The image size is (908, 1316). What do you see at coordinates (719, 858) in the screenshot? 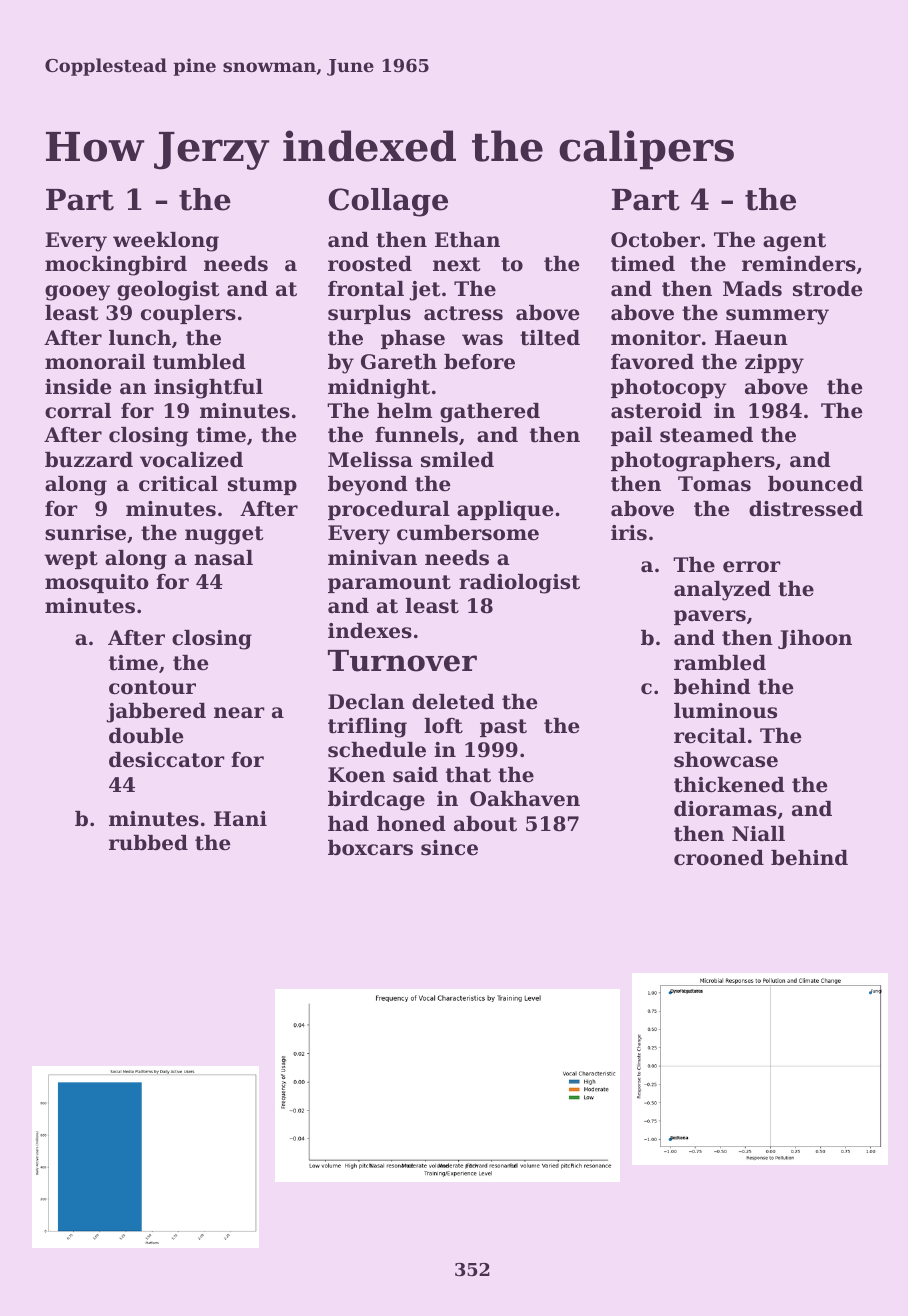
I see `crooned` at bounding box center [719, 858].
